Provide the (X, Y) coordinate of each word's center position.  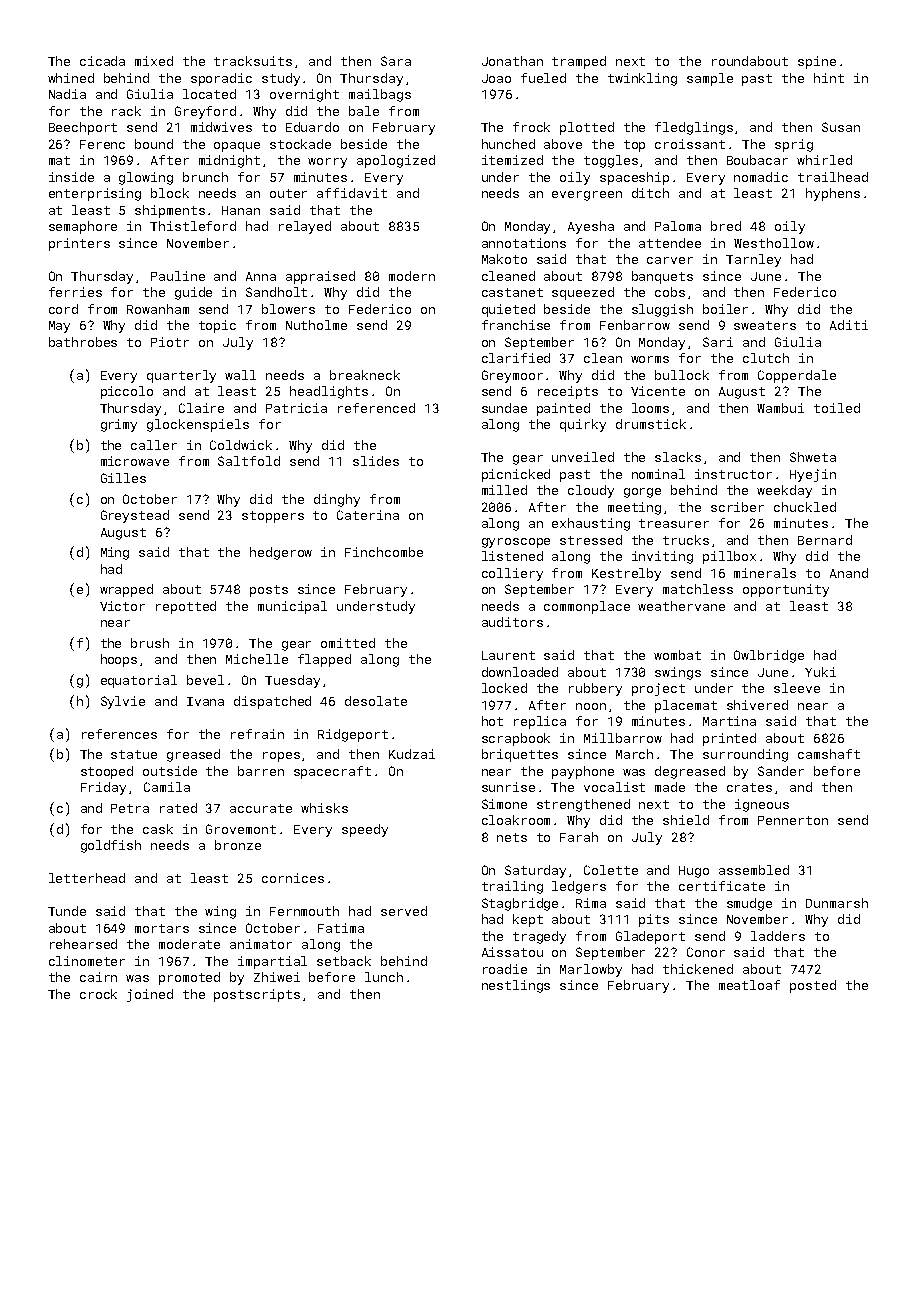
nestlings (516, 986)
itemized (512, 160)
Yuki (820, 672)
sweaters (765, 325)
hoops (119, 660)
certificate (722, 886)
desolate (376, 701)
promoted (189, 978)
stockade (300, 144)
